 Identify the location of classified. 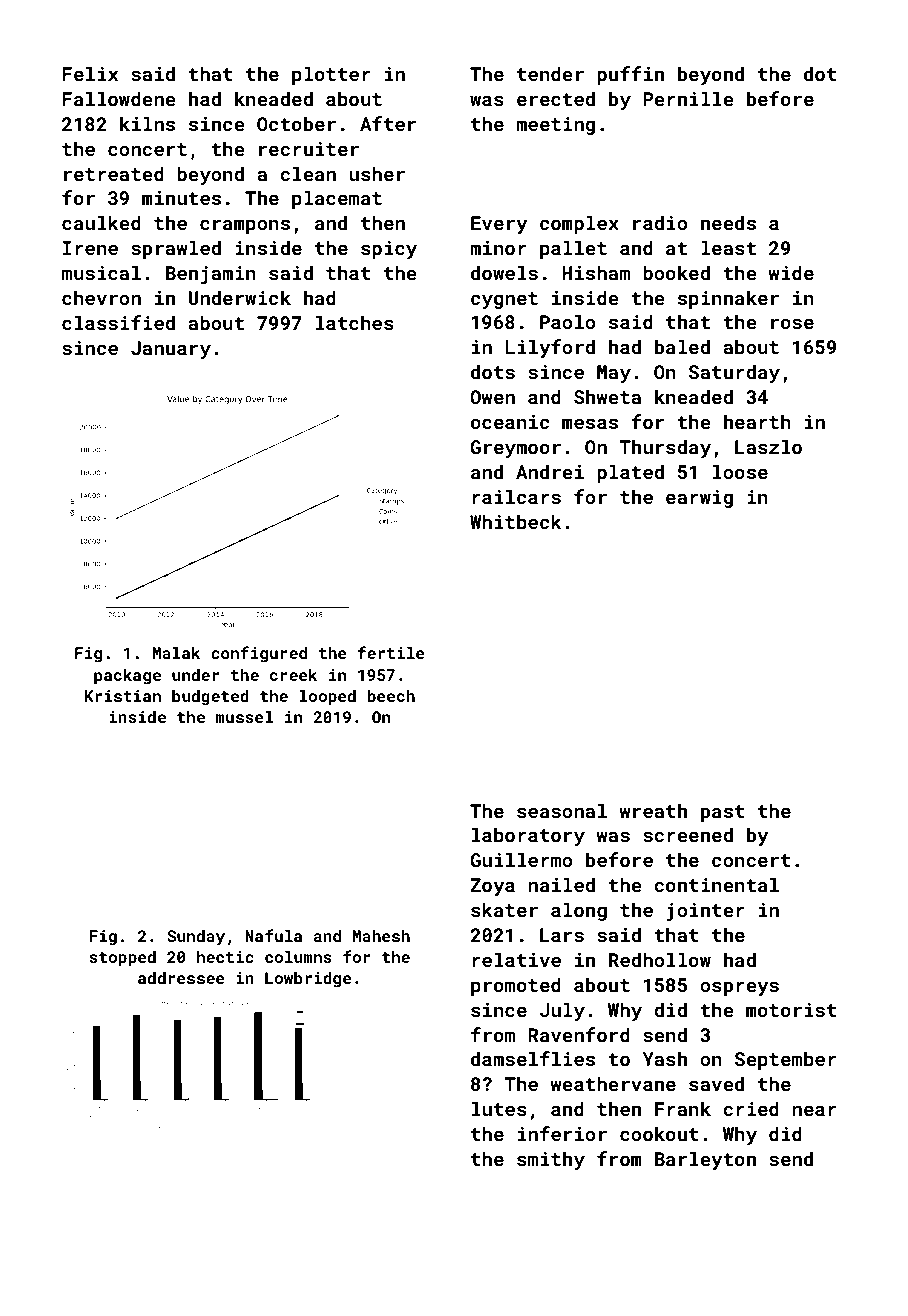
(118, 322).
